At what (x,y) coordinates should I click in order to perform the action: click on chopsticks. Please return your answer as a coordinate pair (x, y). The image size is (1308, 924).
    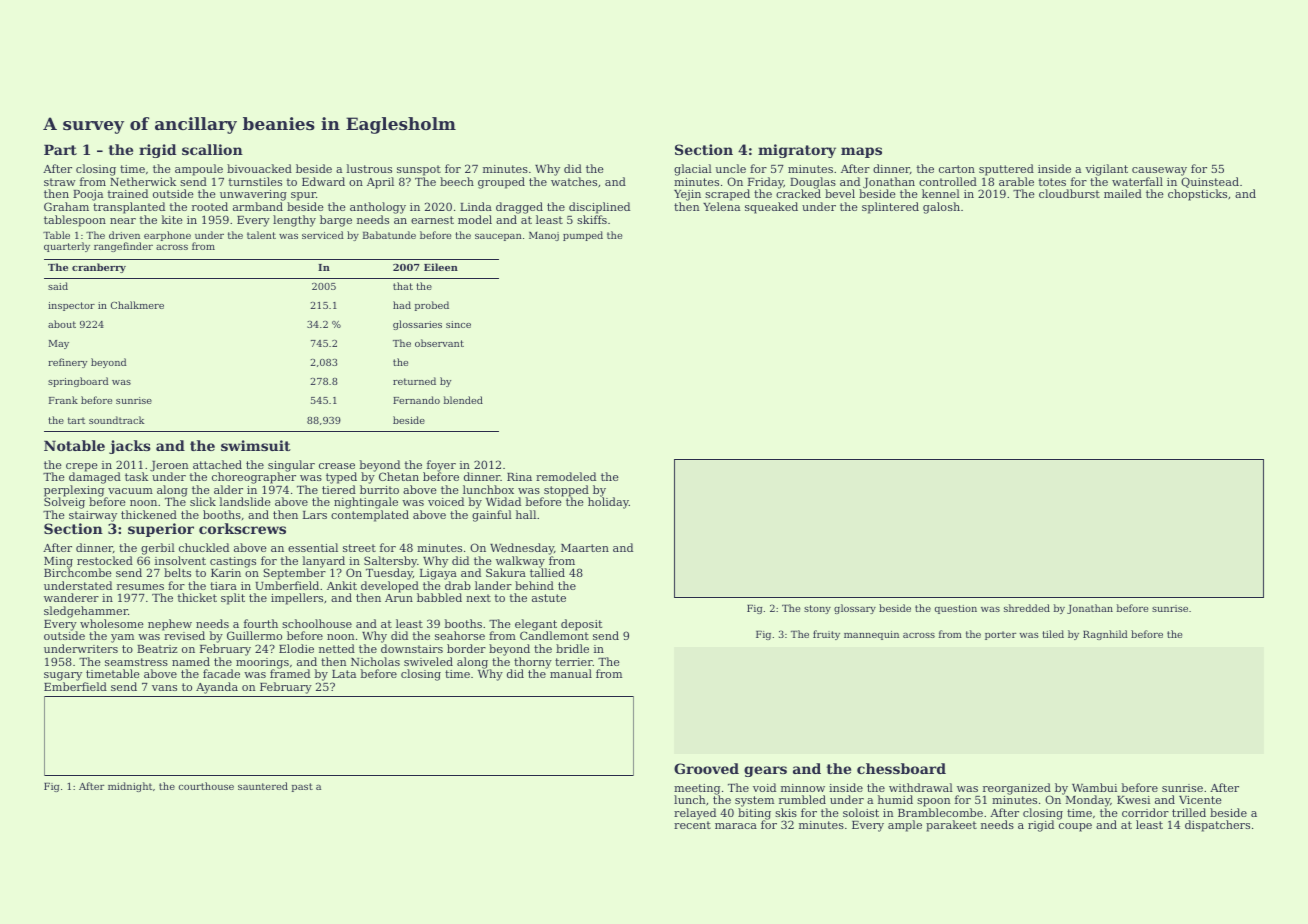
    Looking at the image, I should click on (1197, 195).
